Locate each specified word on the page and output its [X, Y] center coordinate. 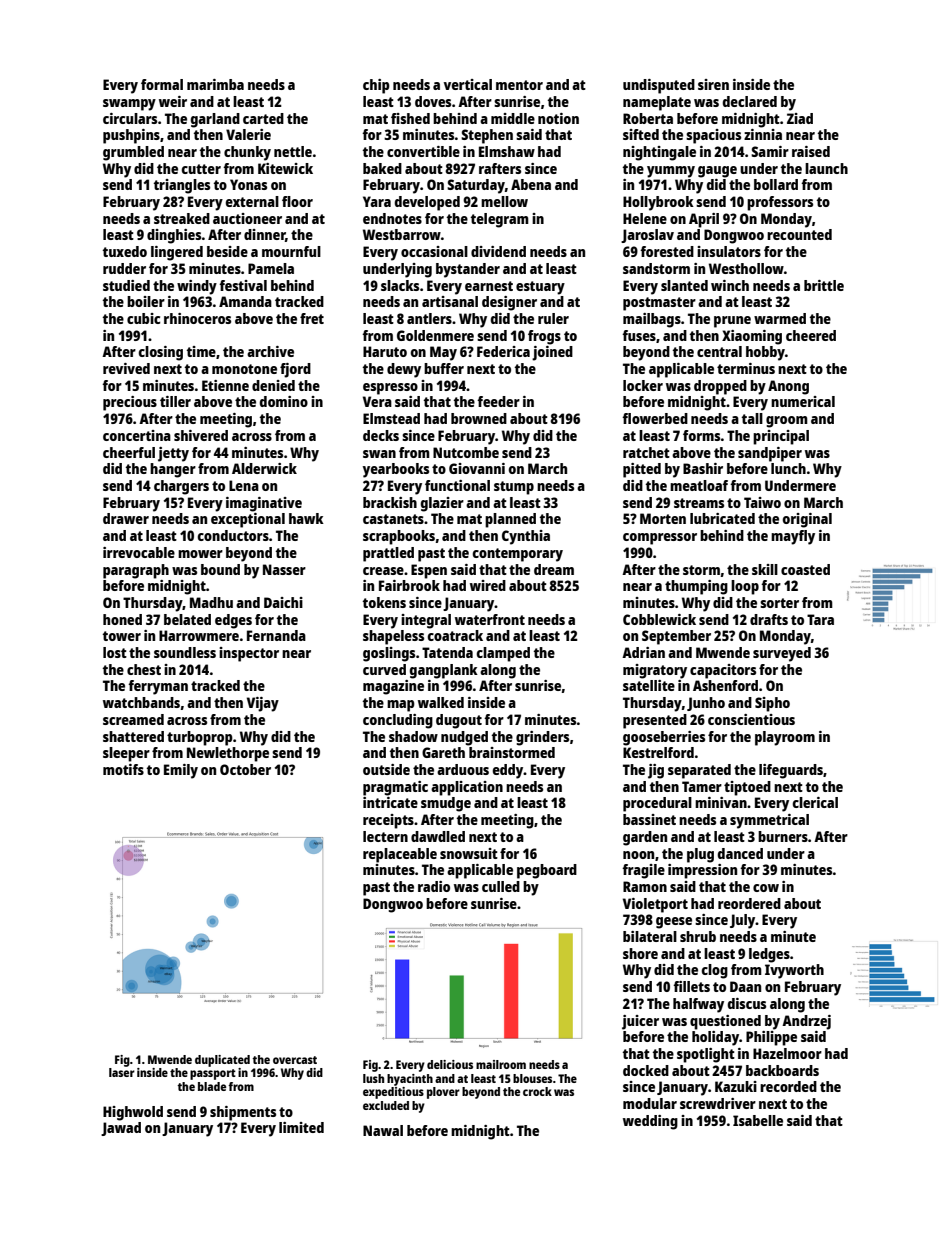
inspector [249, 654]
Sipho [772, 704]
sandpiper [770, 454]
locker [643, 385]
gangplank [444, 671]
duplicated [222, 1061]
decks [381, 435]
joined [552, 353]
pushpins [131, 136]
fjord [295, 370]
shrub [698, 936]
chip [376, 86]
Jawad [121, 1129]
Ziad [800, 118]
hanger [173, 470]
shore [640, 953]
